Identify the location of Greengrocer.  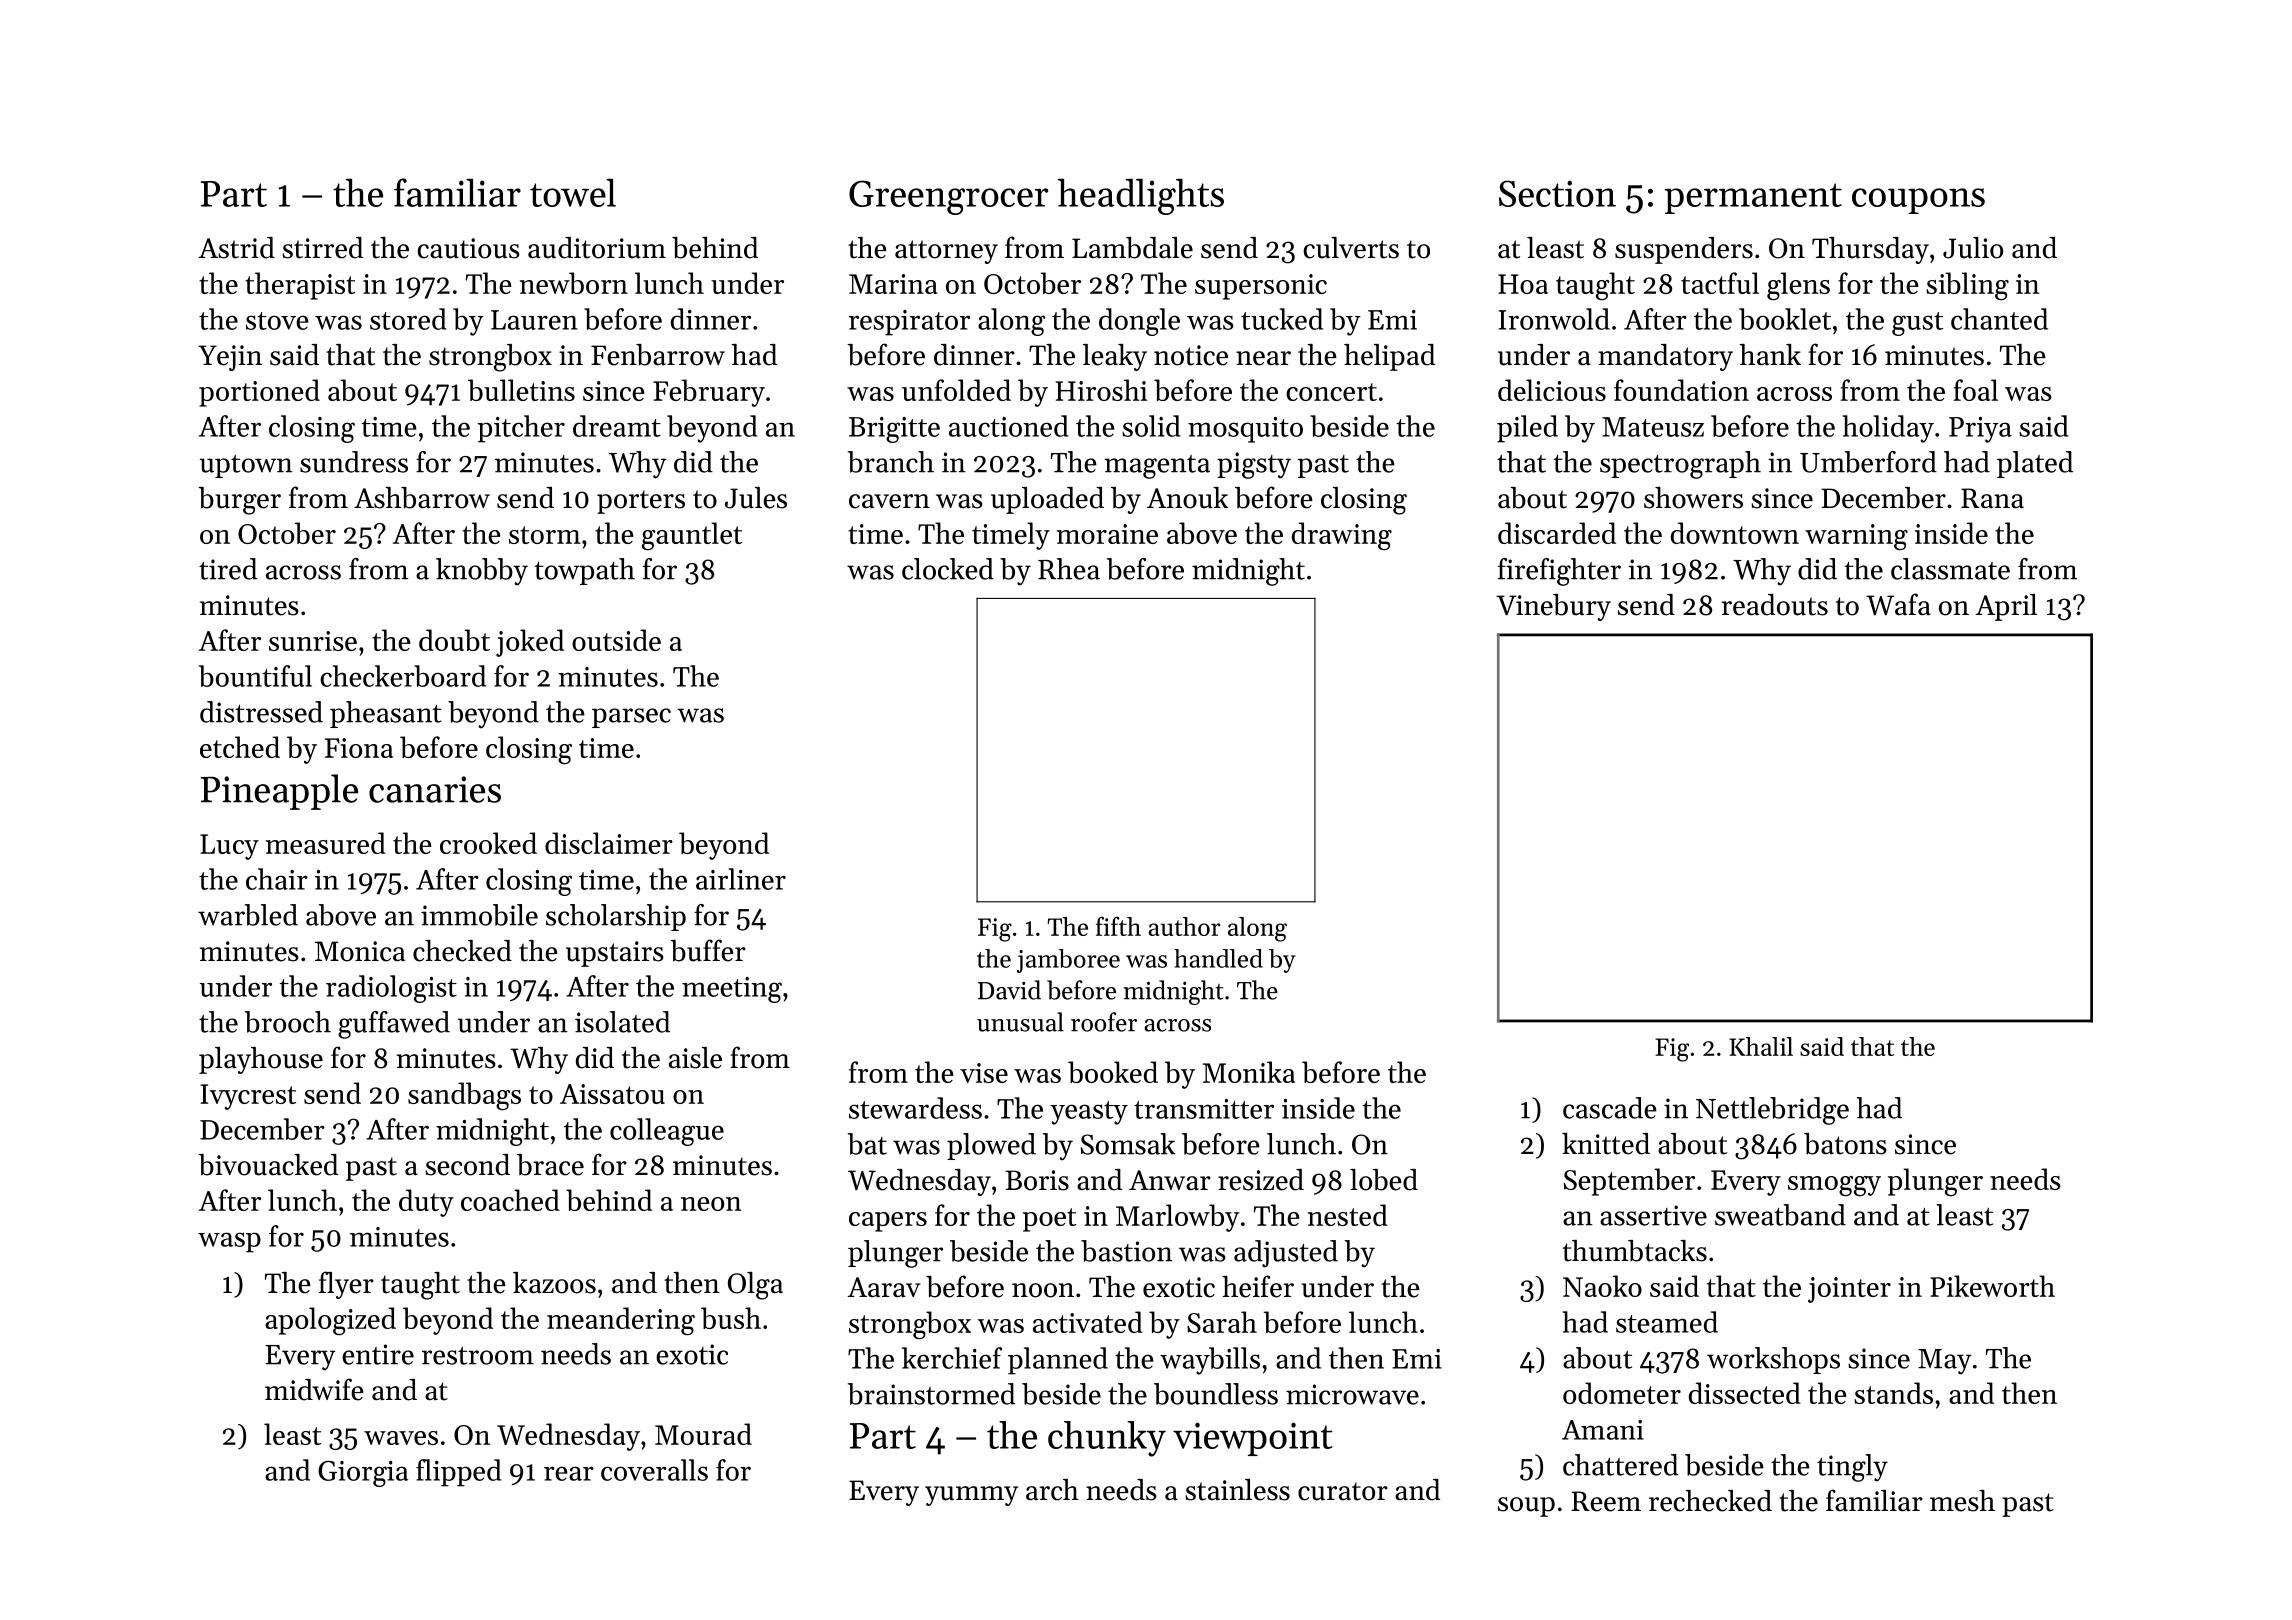
(949, 197).
